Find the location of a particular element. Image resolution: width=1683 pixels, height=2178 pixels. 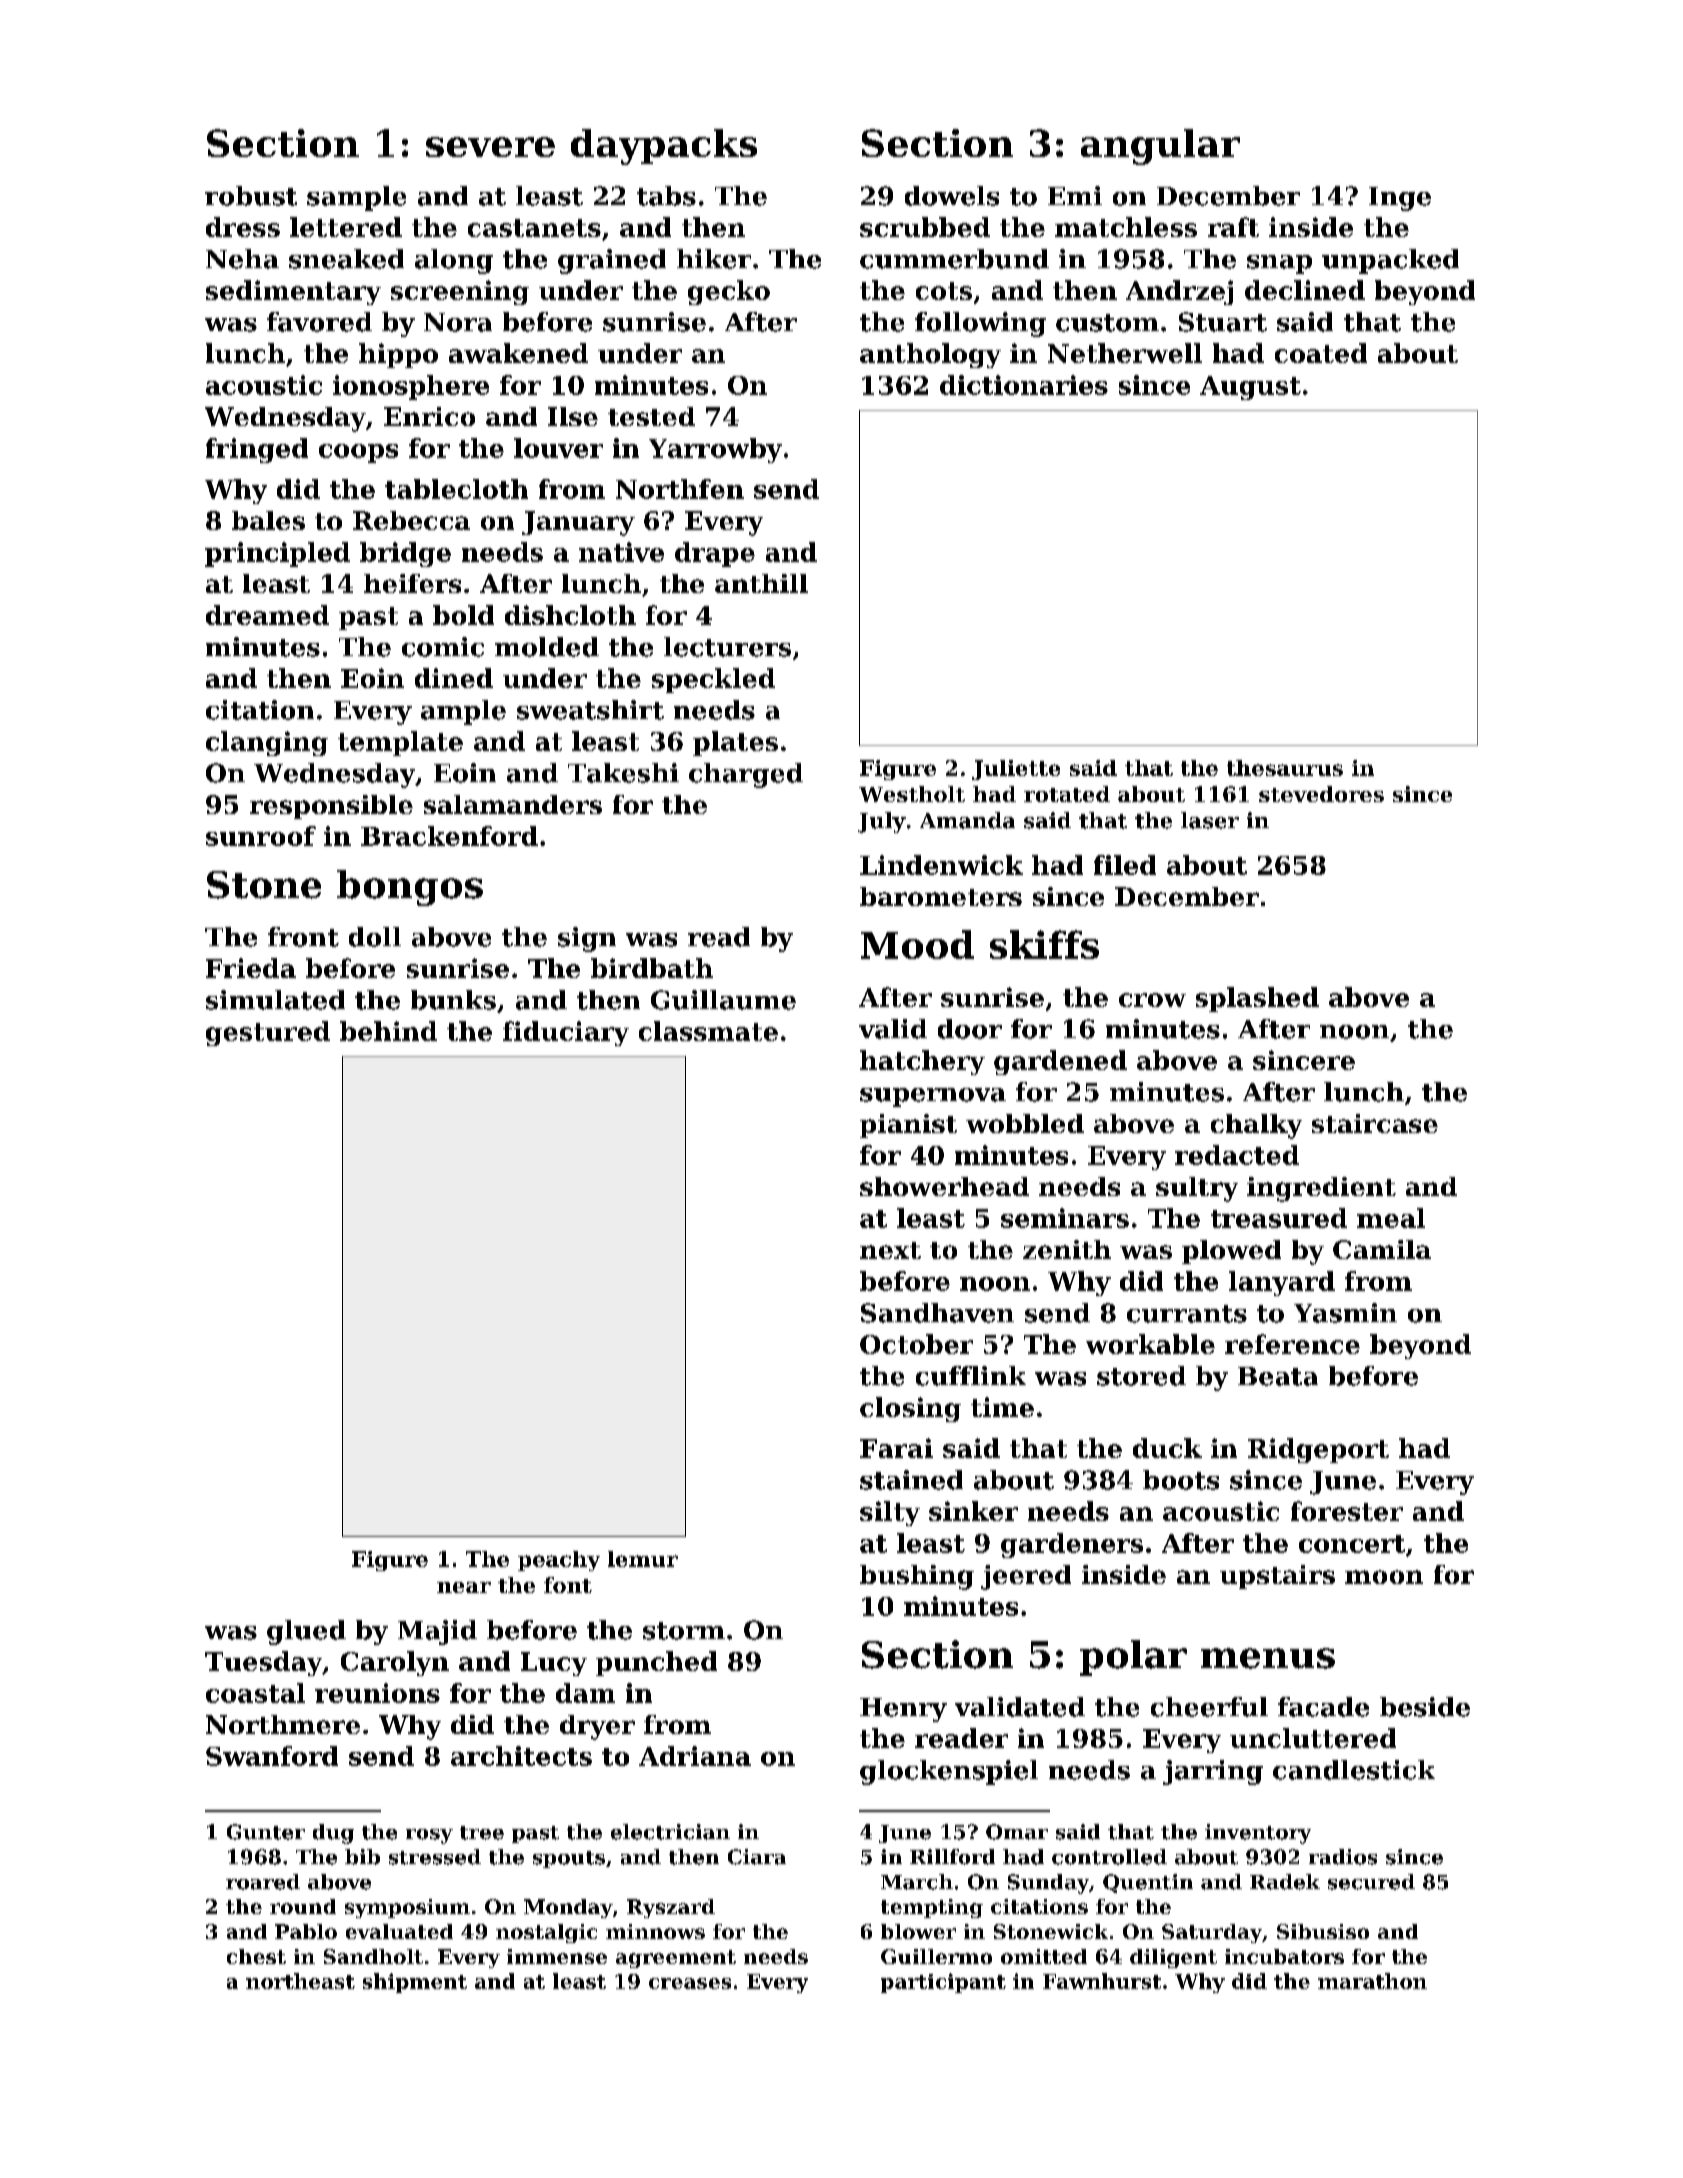

angular is located at coordinates (1160, 147).
